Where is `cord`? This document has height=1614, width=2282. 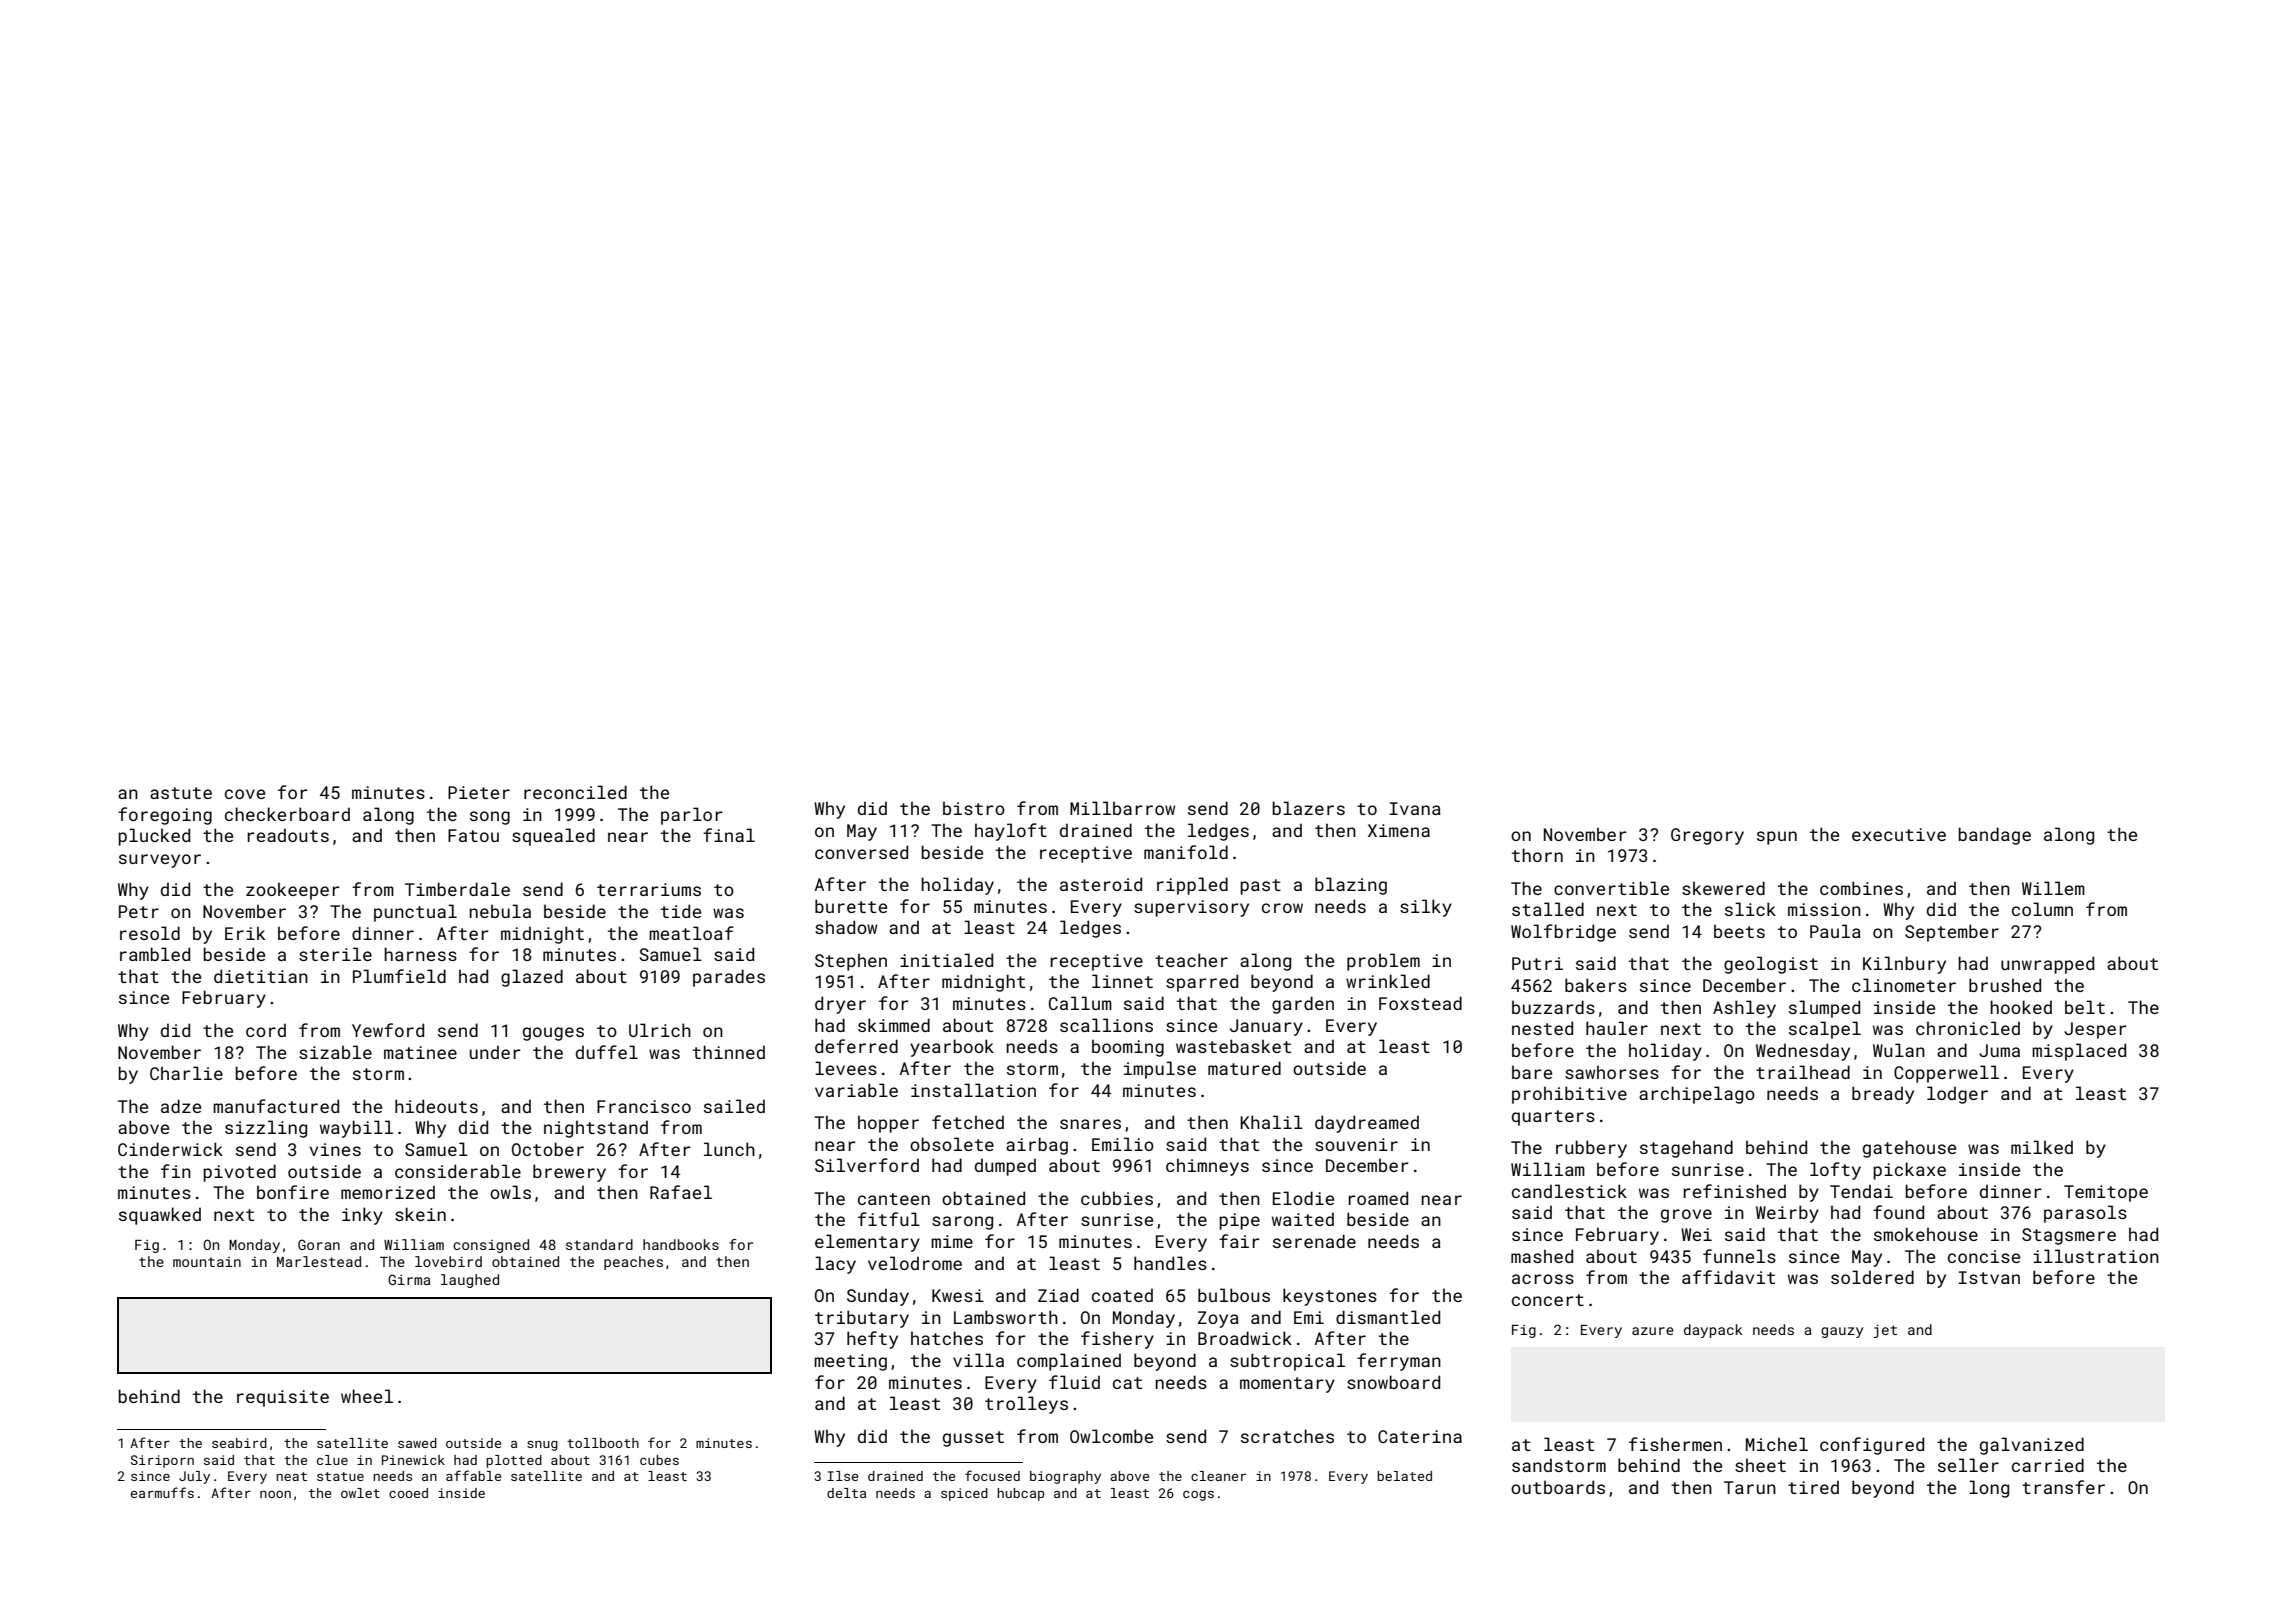 cord is located at coordinates (266, 1030).
